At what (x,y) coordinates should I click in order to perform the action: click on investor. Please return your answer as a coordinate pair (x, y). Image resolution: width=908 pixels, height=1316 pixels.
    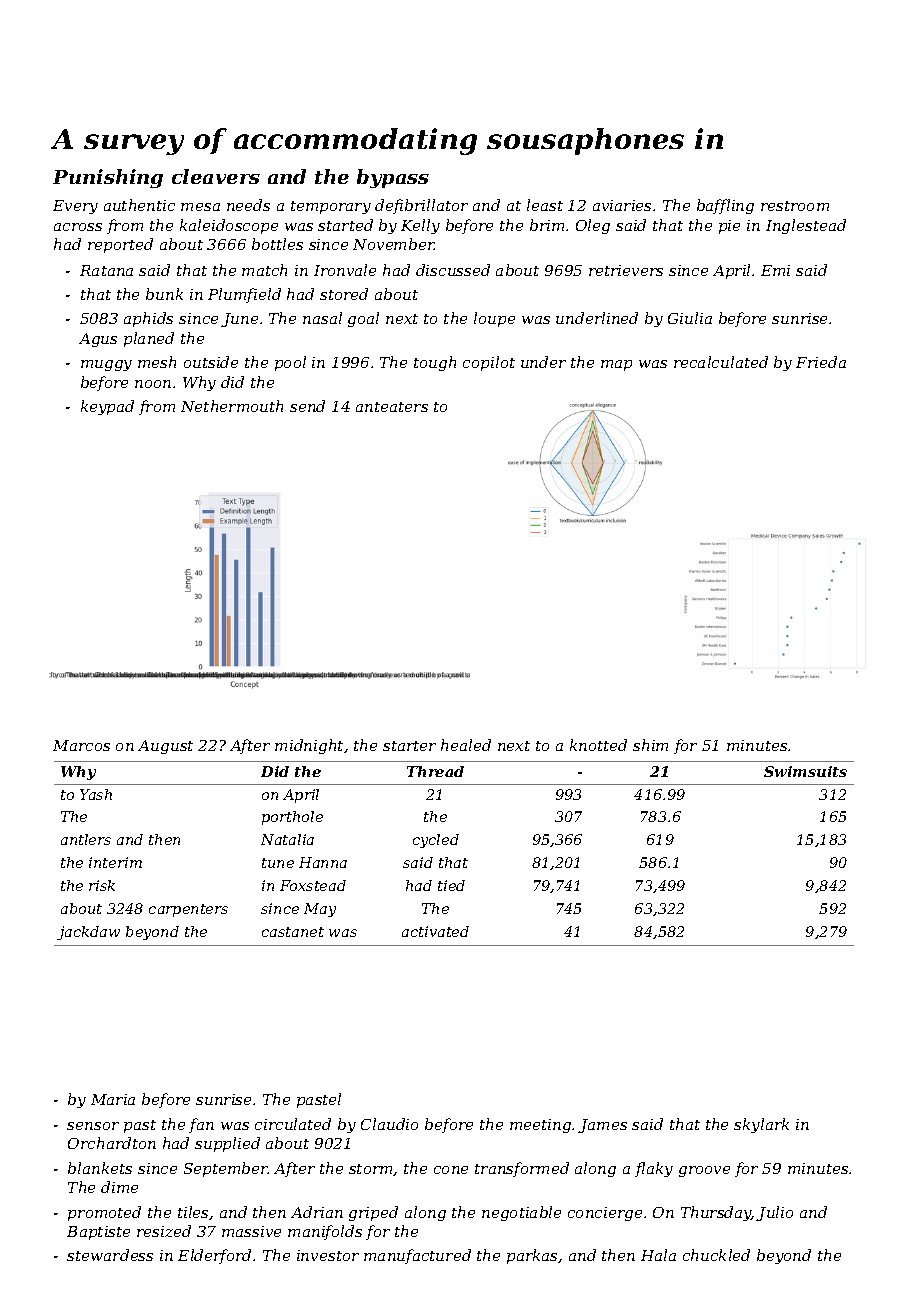
    Looking at the image, I should click on (328, 1255).
